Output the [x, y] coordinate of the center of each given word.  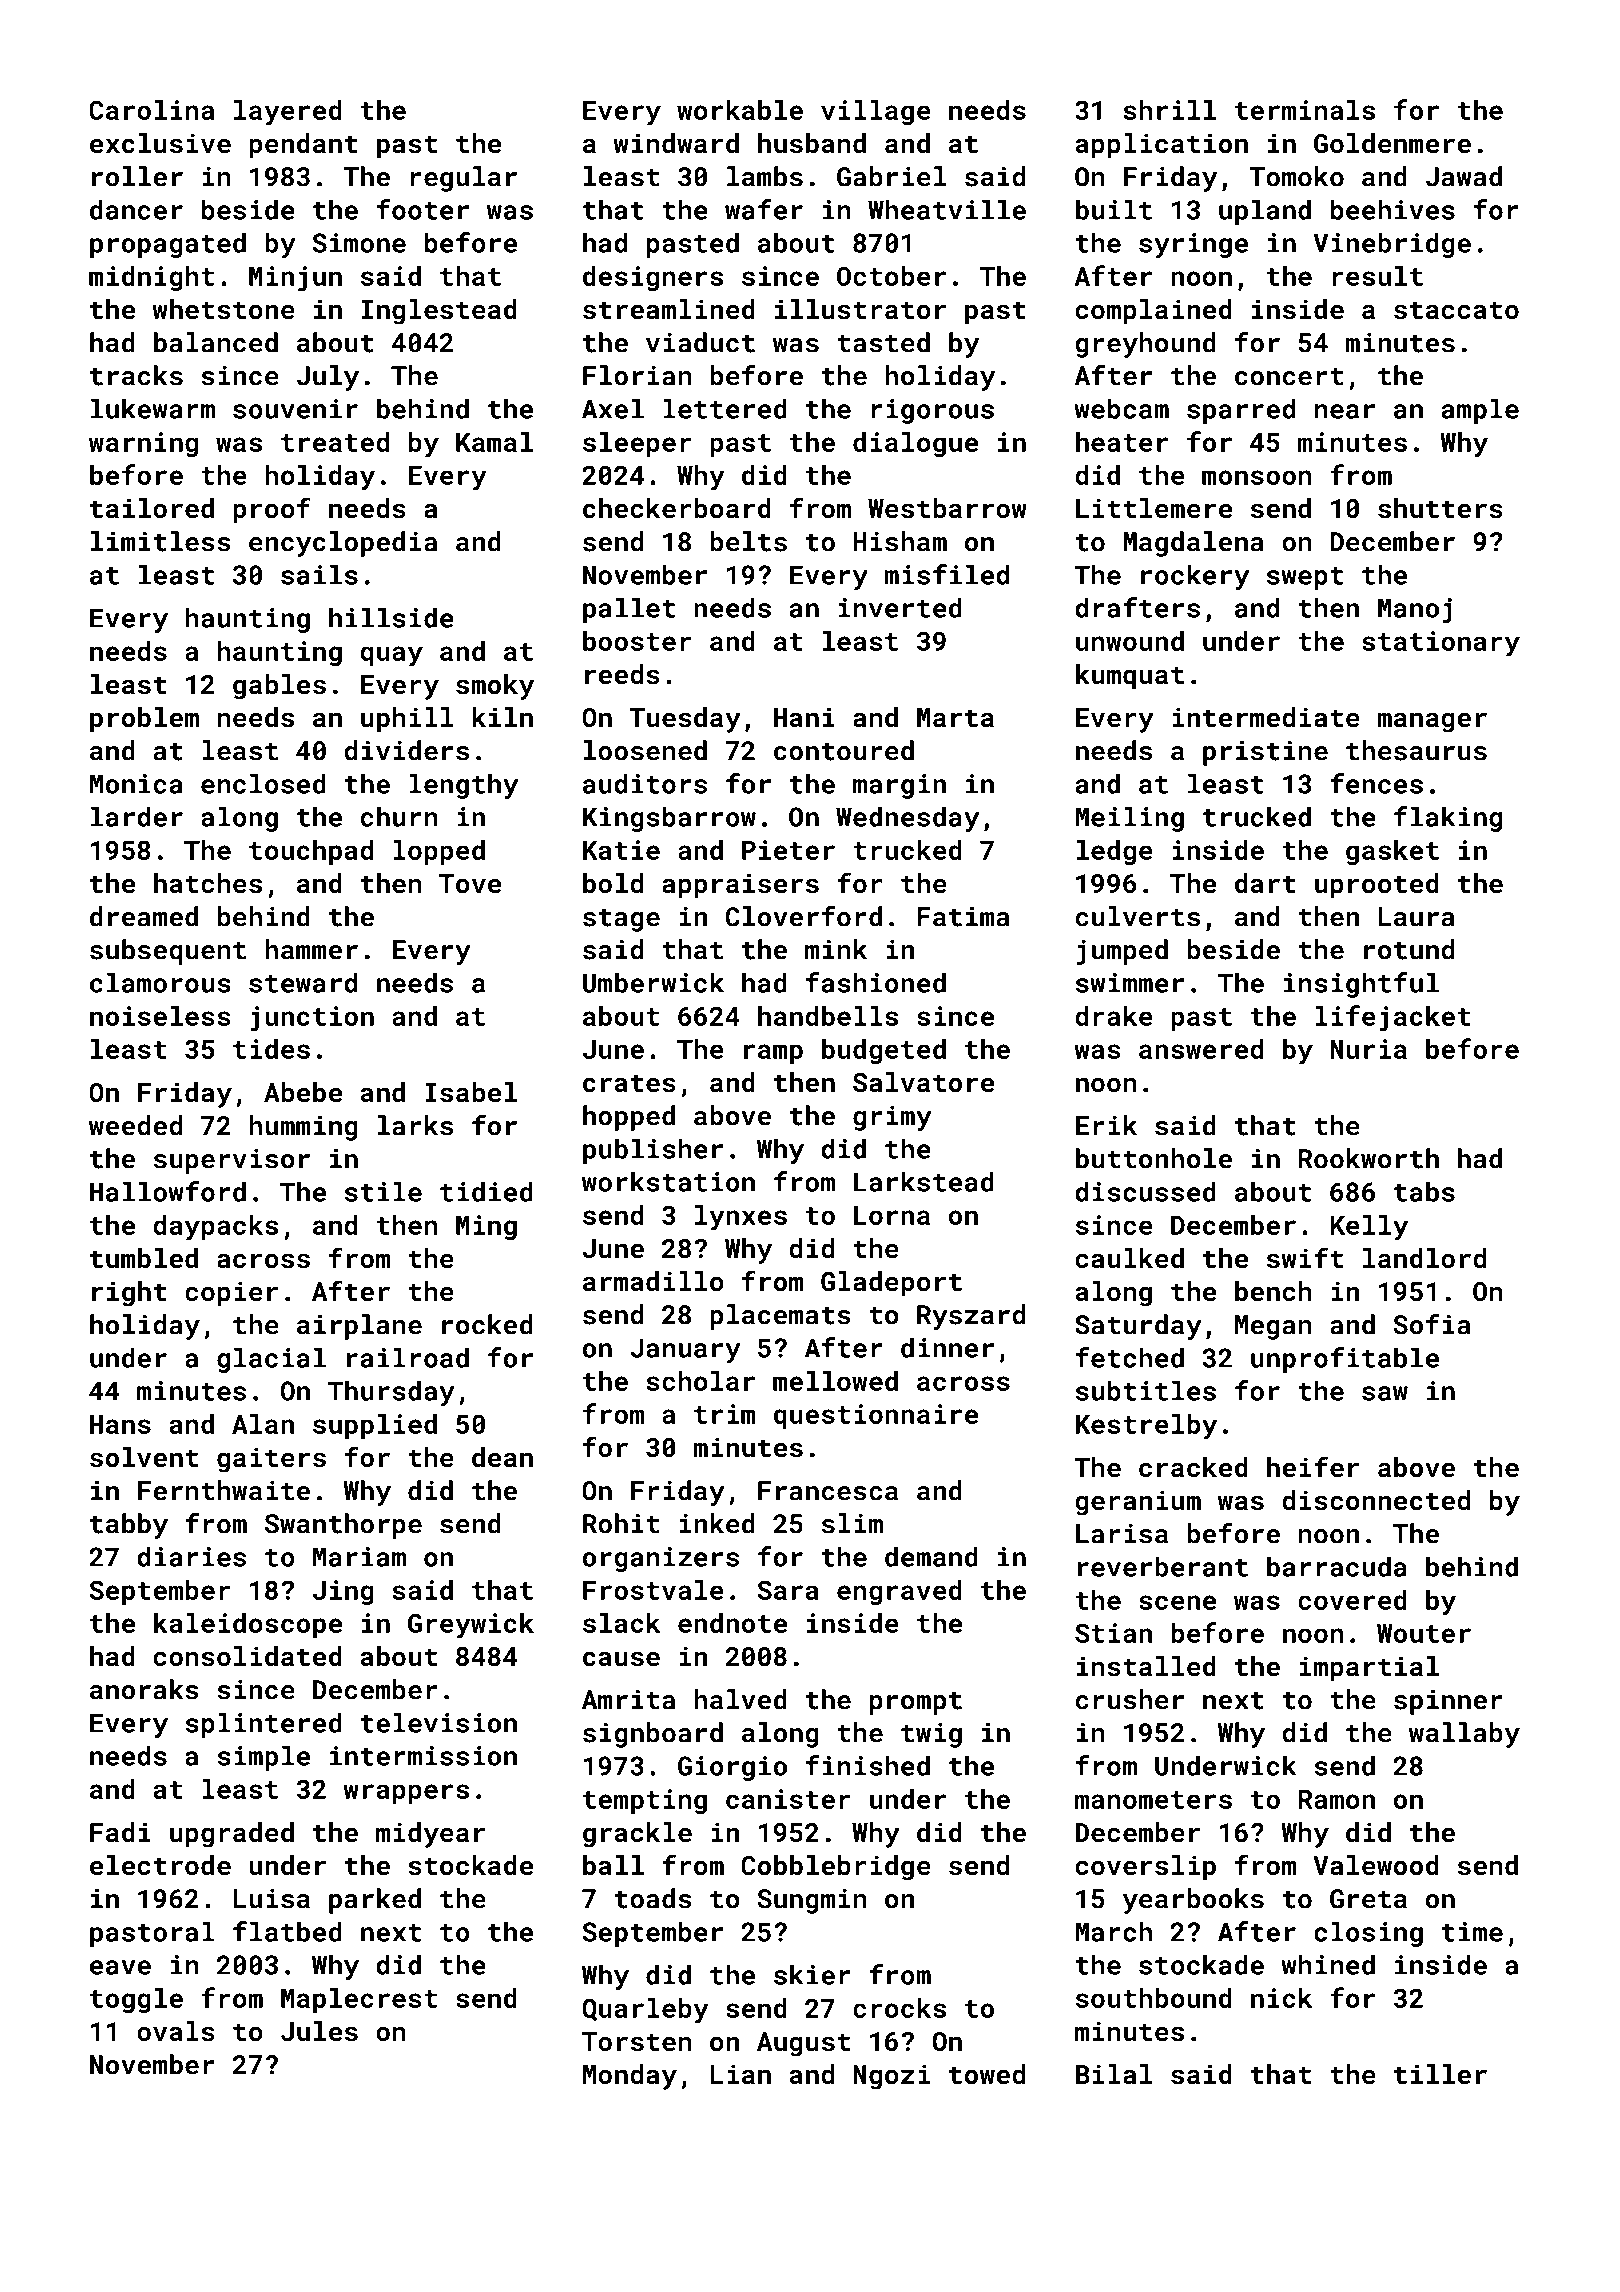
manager [1432, 722]
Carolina [151, 110]
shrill [1169, 110]
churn [399, 816]
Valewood [1376, 1865]
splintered [263, 1725]
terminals [1305, 110]
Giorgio [732, 1768]
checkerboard [677, 508]
